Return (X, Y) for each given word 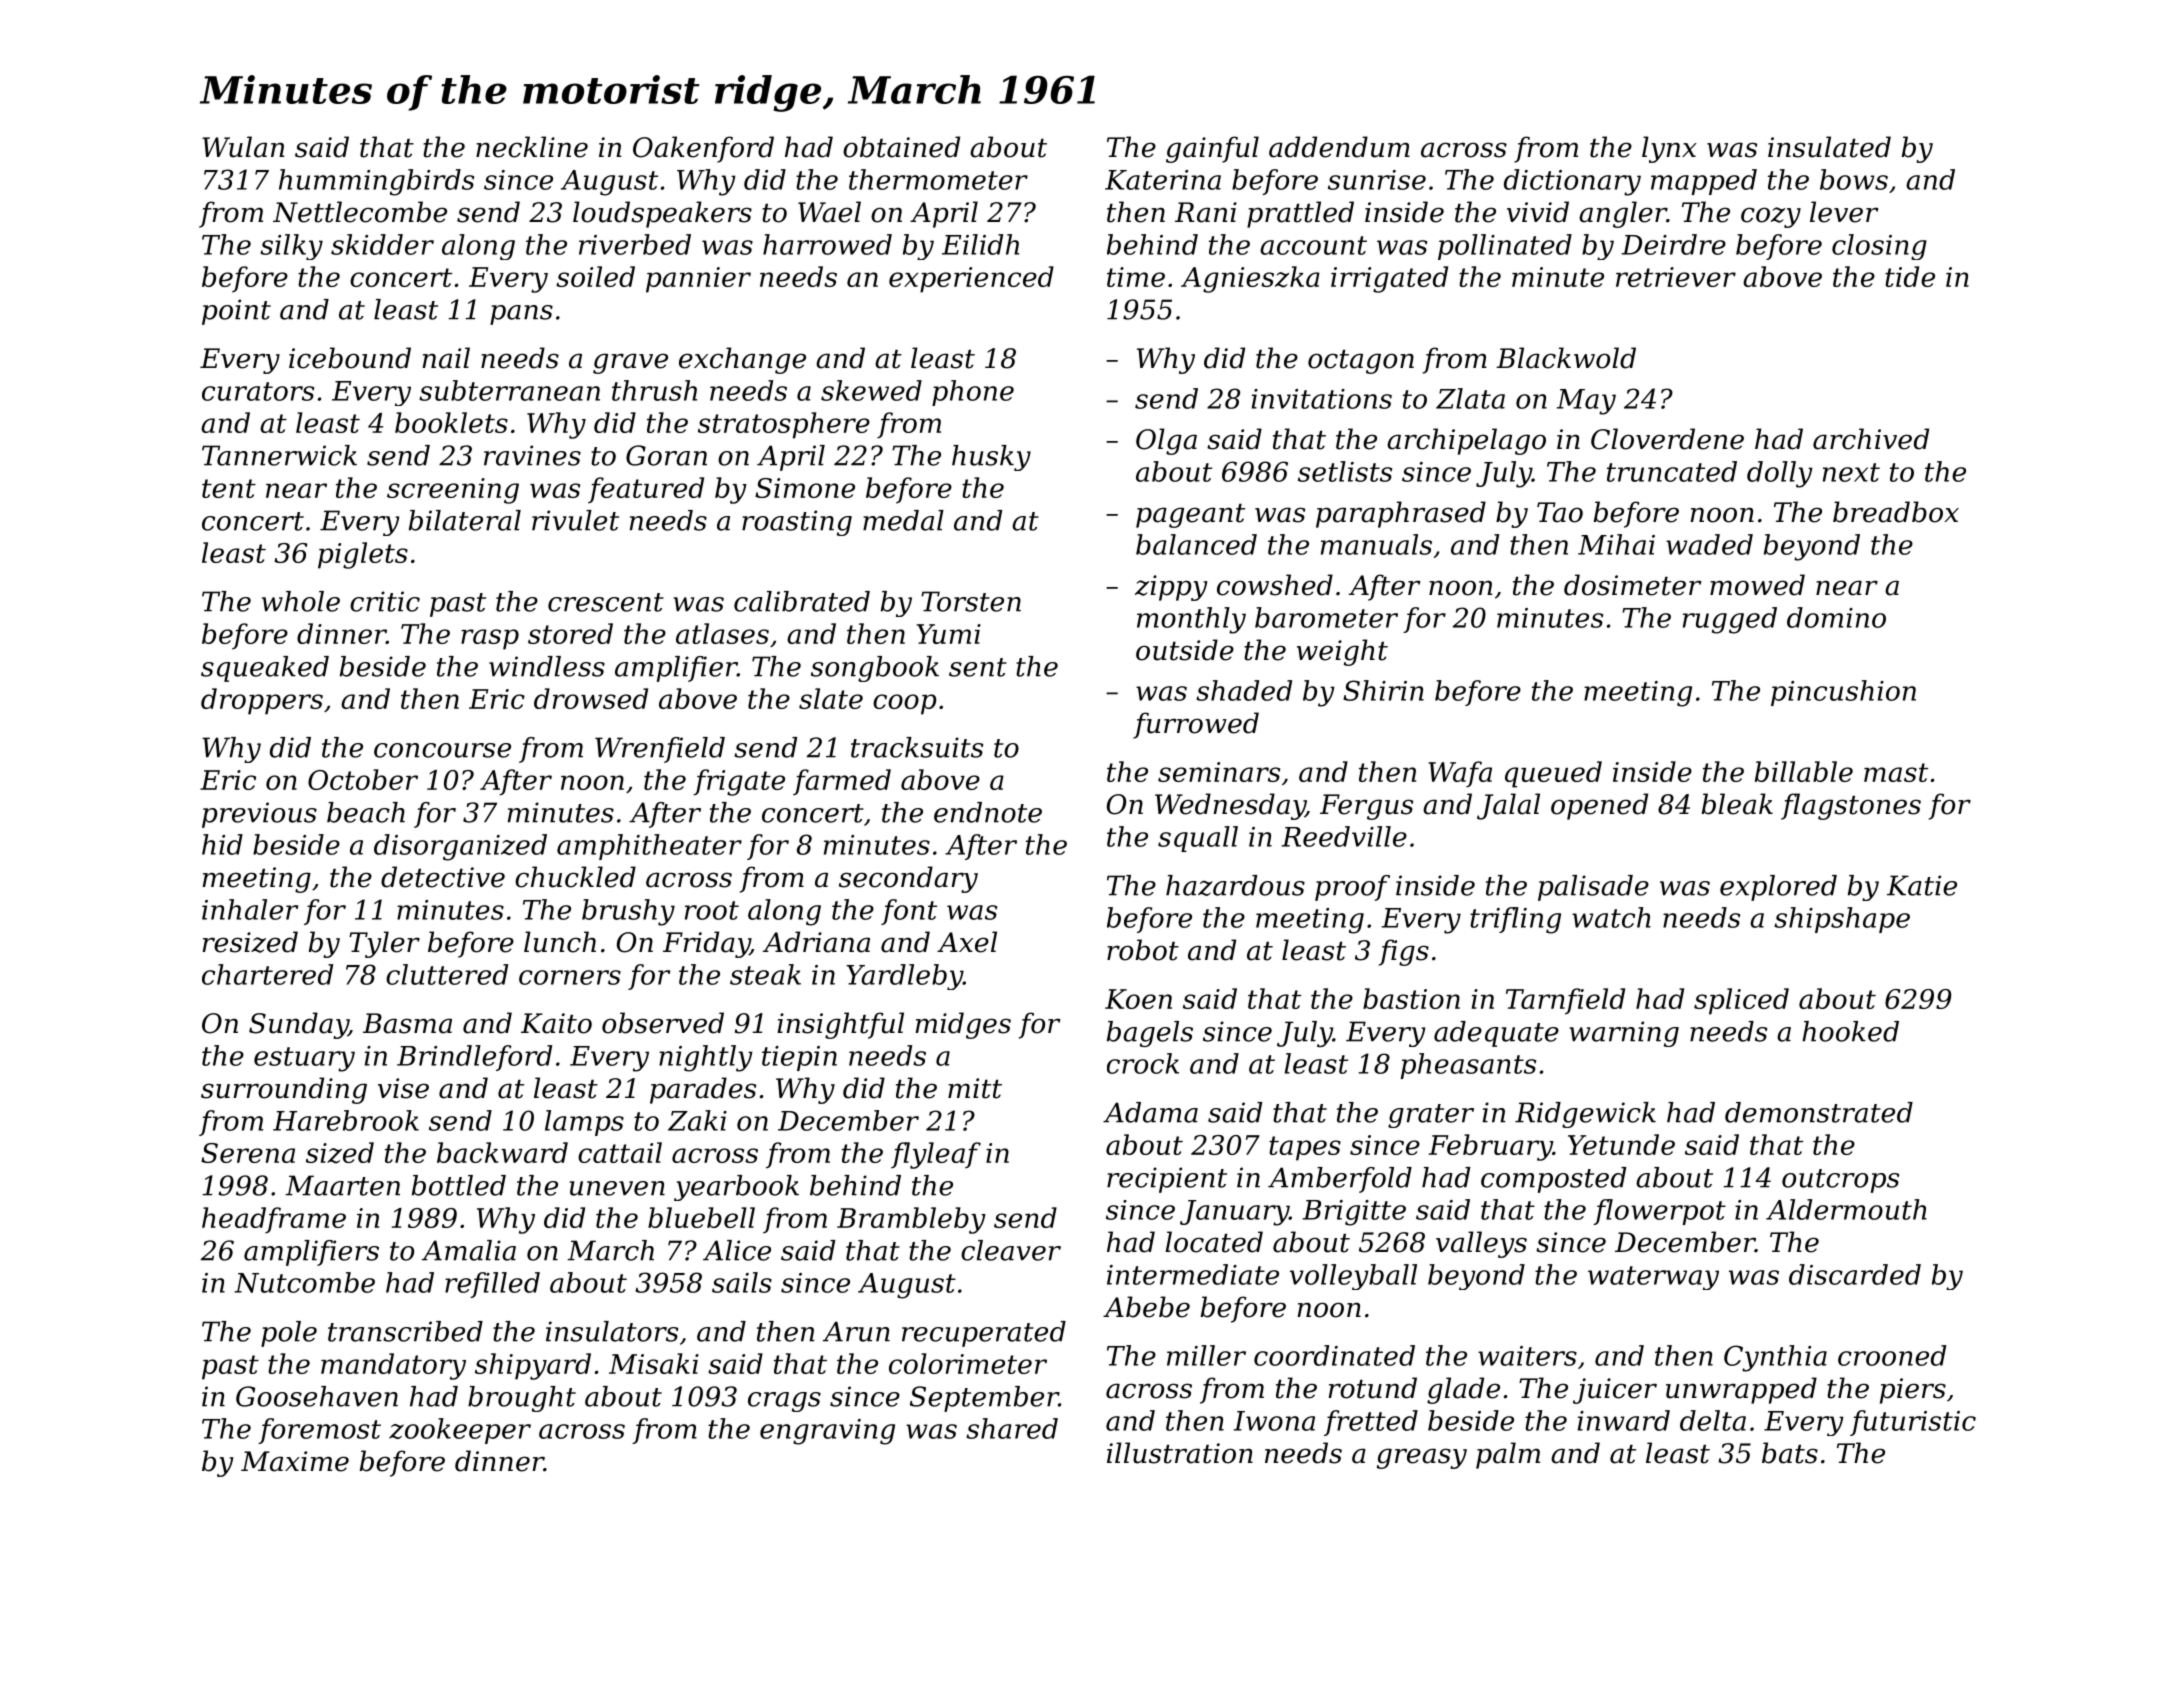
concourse (442, 750)
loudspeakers (662, 214)
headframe (274, 1220)
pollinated (1505, 247)
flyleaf (936, 1155)
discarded (1855, 1274)
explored (1778, 888)
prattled (1300, 214)
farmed (842, 782)
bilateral (465, 520)
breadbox (1896, 512)
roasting (797, 523)
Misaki (654, 1363)
